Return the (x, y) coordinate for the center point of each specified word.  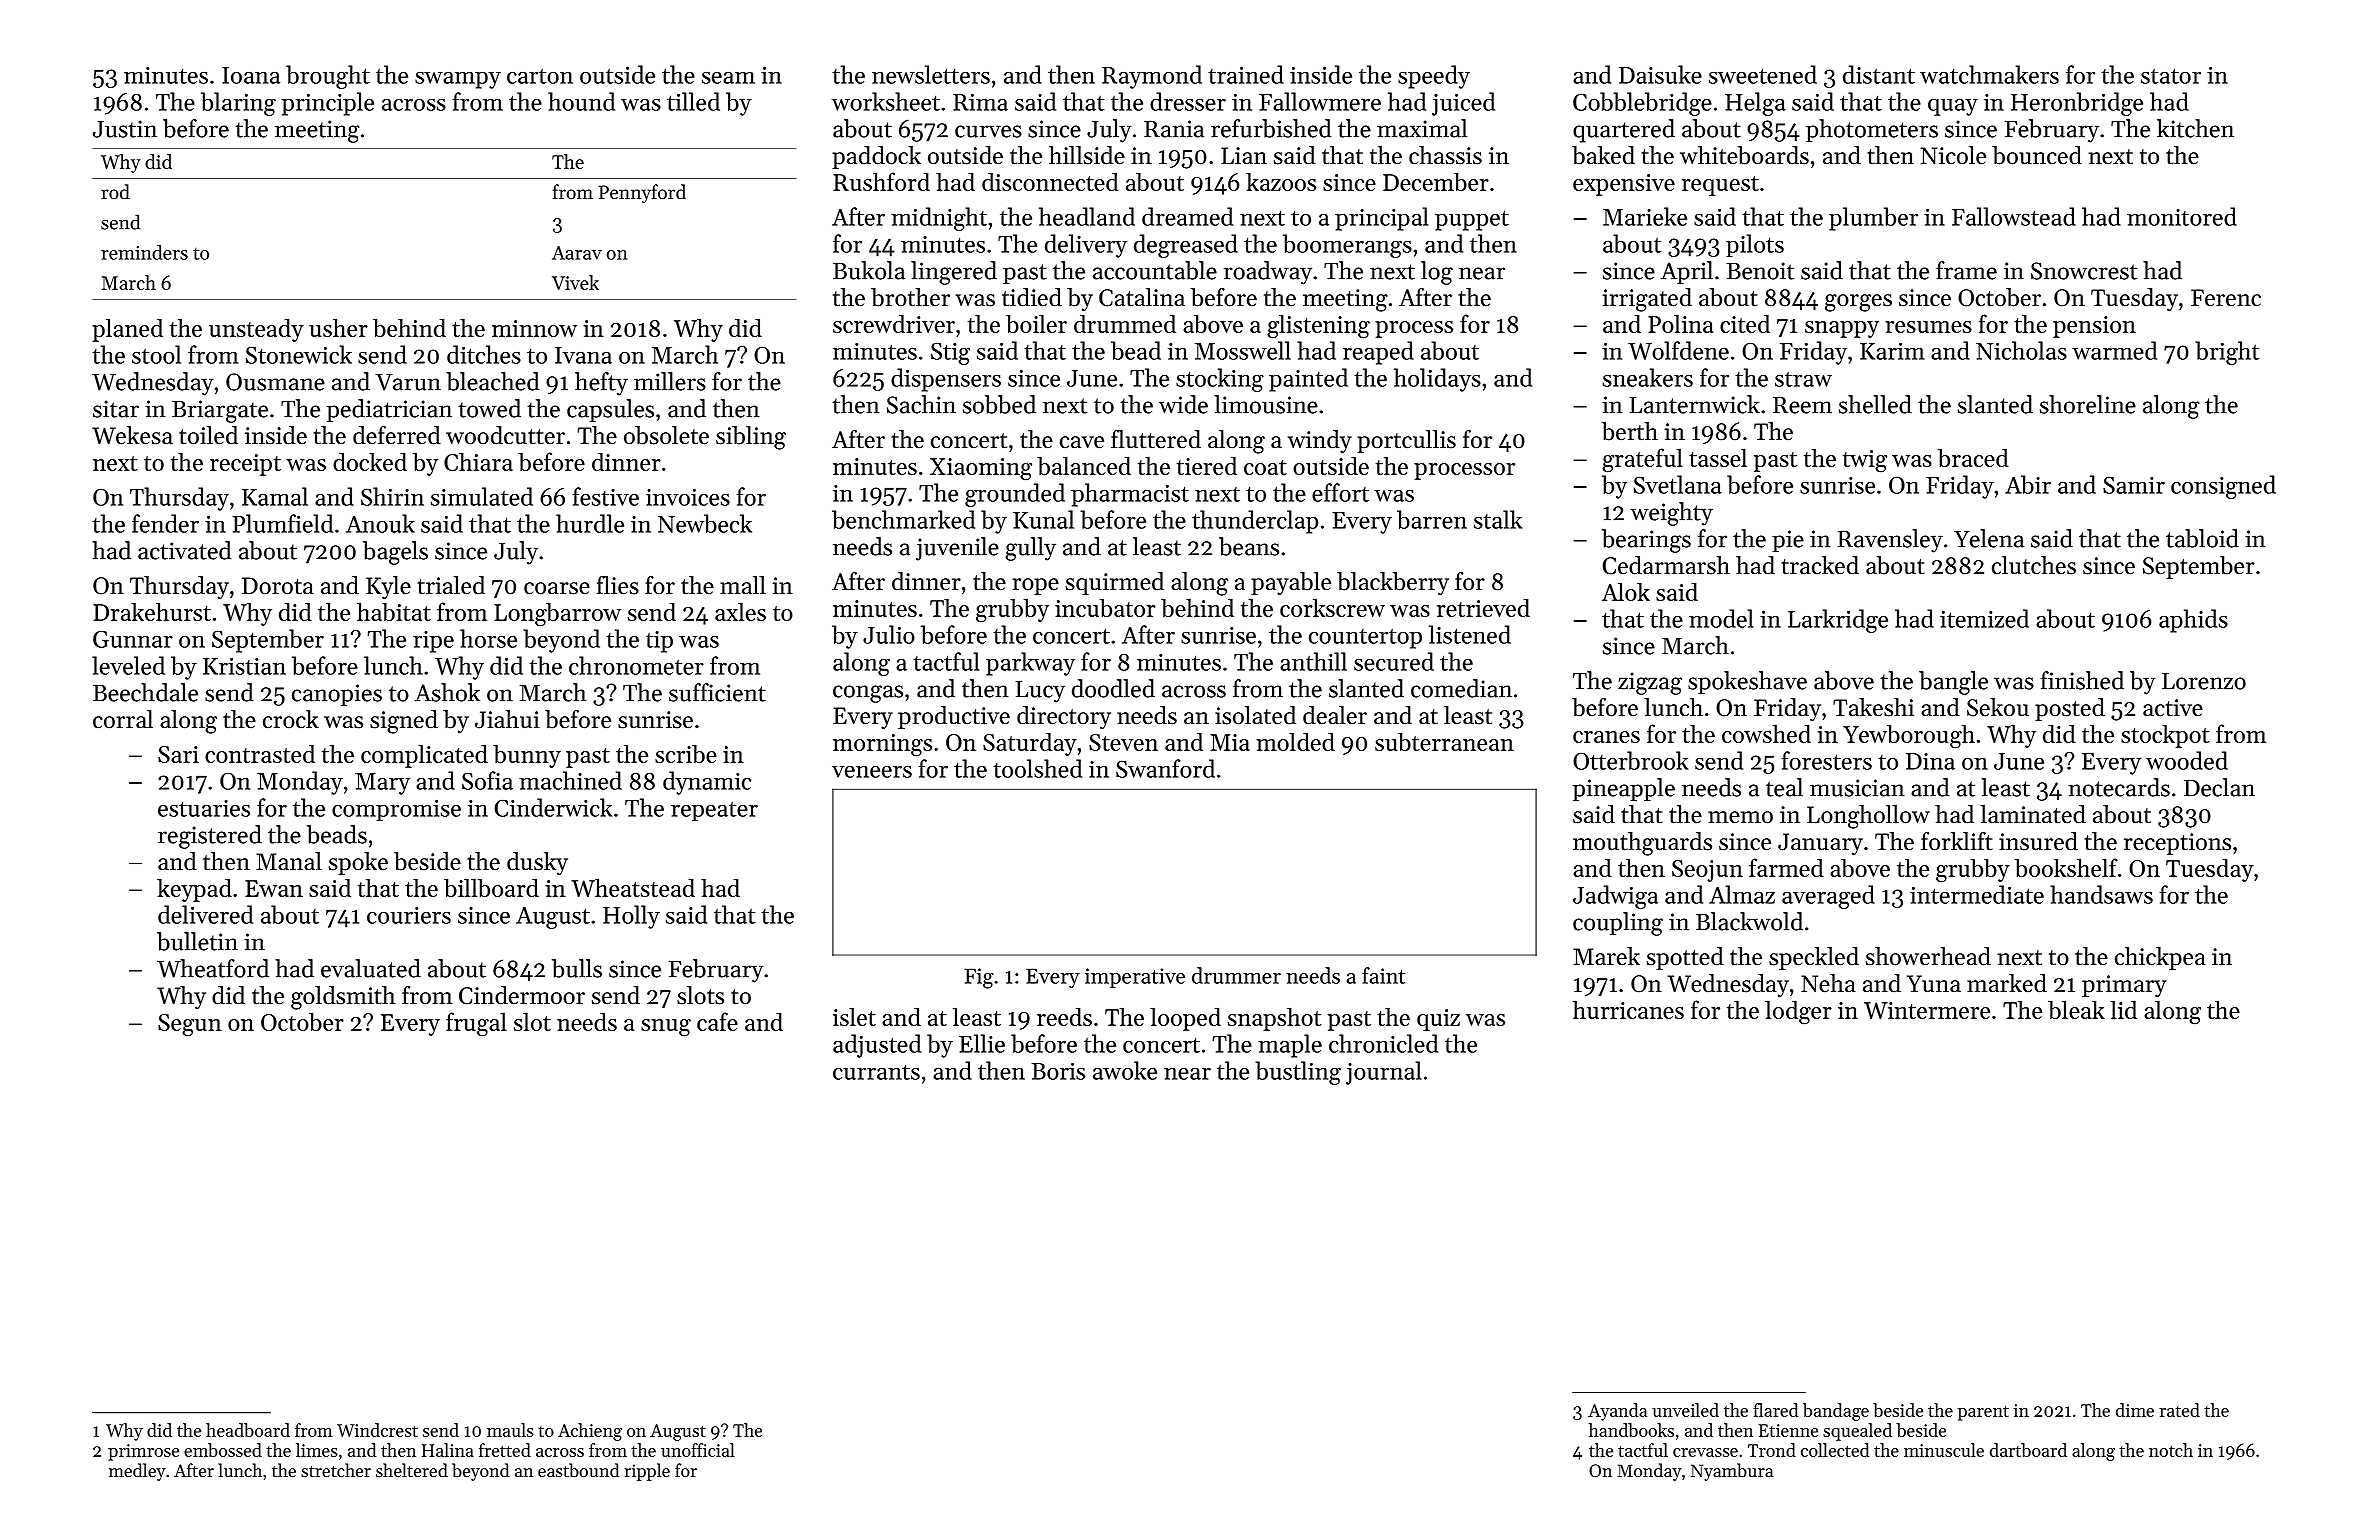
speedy (1434, 77)
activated (185, 550)
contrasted (260, 753)
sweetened (1763, 74)
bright (2227, 353)
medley (137, 1472)
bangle (1953, 683)
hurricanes (1628, 1009)
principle (327, 104)
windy (1320, 441)
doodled (1113, 688)
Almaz (1742, 894)
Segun (190, 1025)
